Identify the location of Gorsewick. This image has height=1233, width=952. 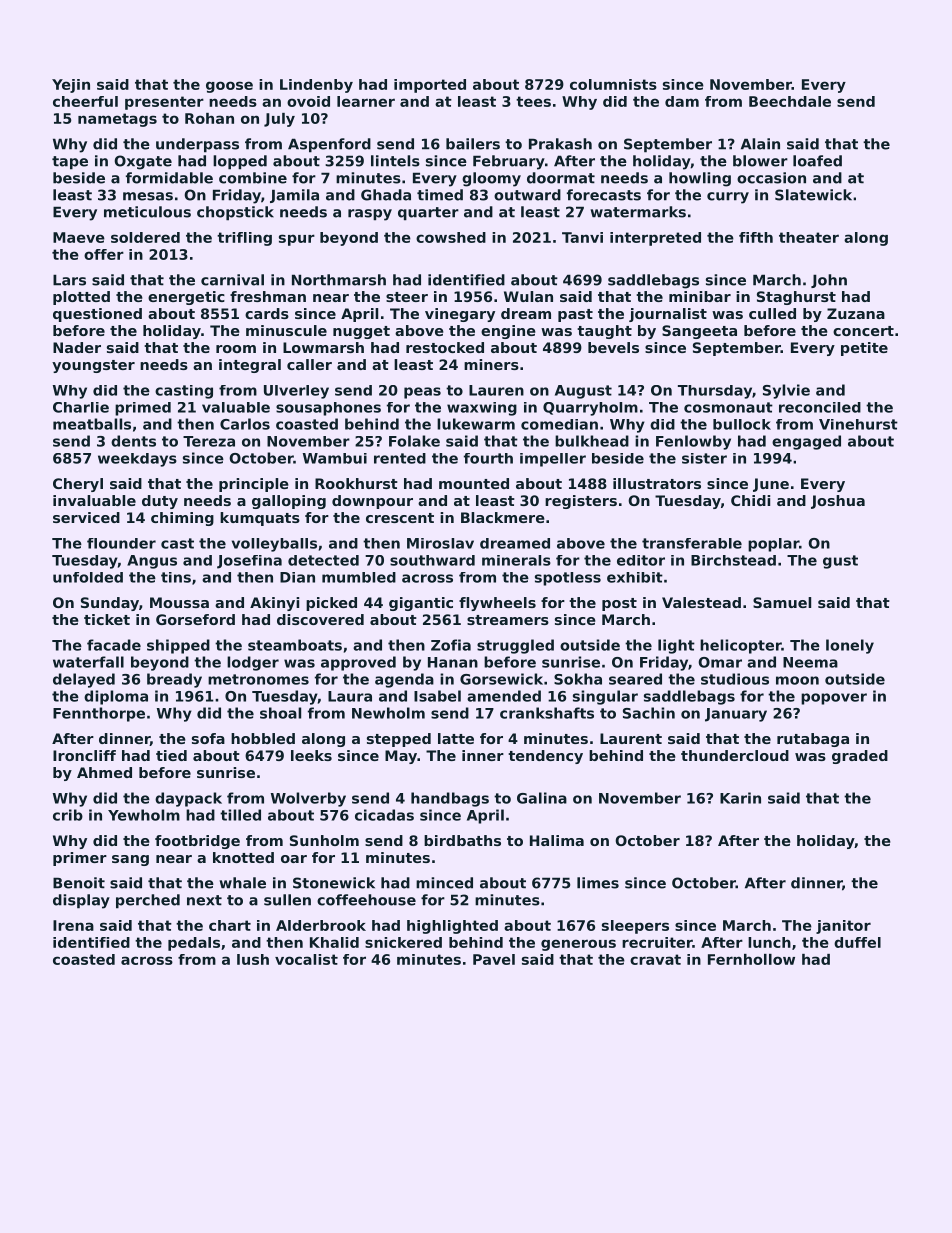
(501, 679).
